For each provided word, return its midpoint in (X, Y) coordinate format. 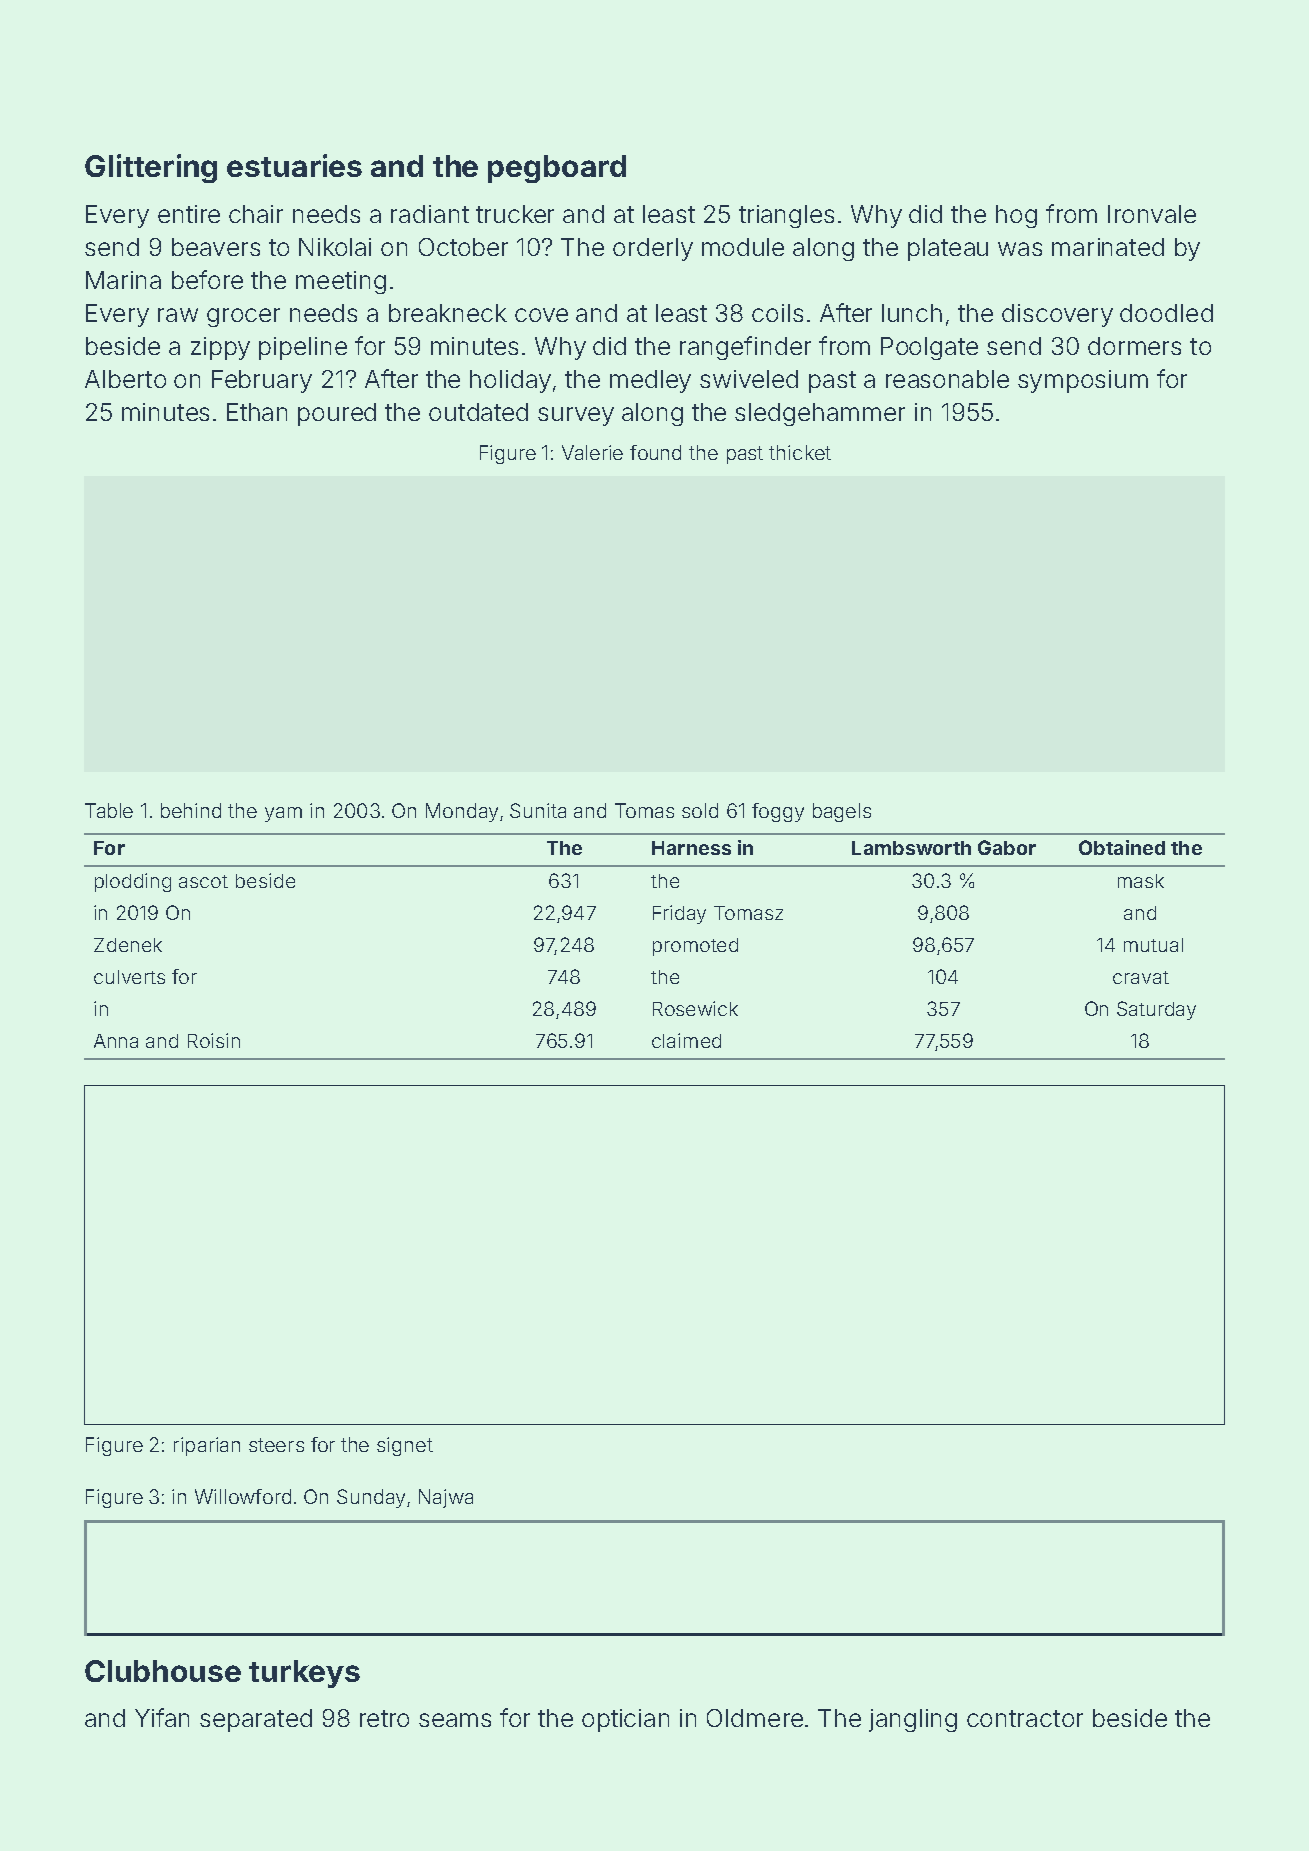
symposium (1083, 381)
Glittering (151, 168)
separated (256, 1720)
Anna (116, 1041)
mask (1141, 881)
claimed (686, 1040)
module (743, 247)
